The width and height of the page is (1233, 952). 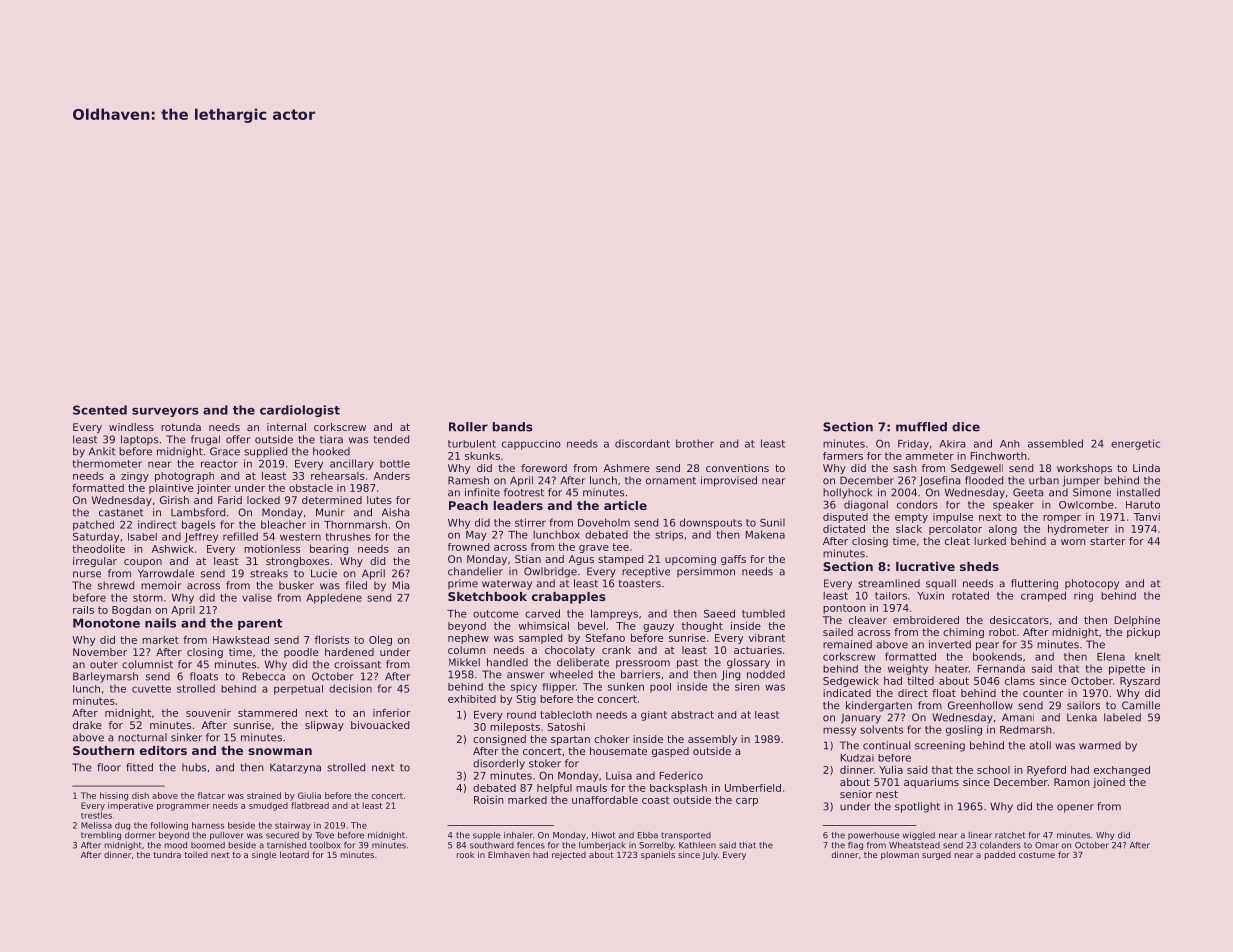 What do you see at coordinates (921, 427) in the page?
I see `muffled` at bounding box center [921, 427].
